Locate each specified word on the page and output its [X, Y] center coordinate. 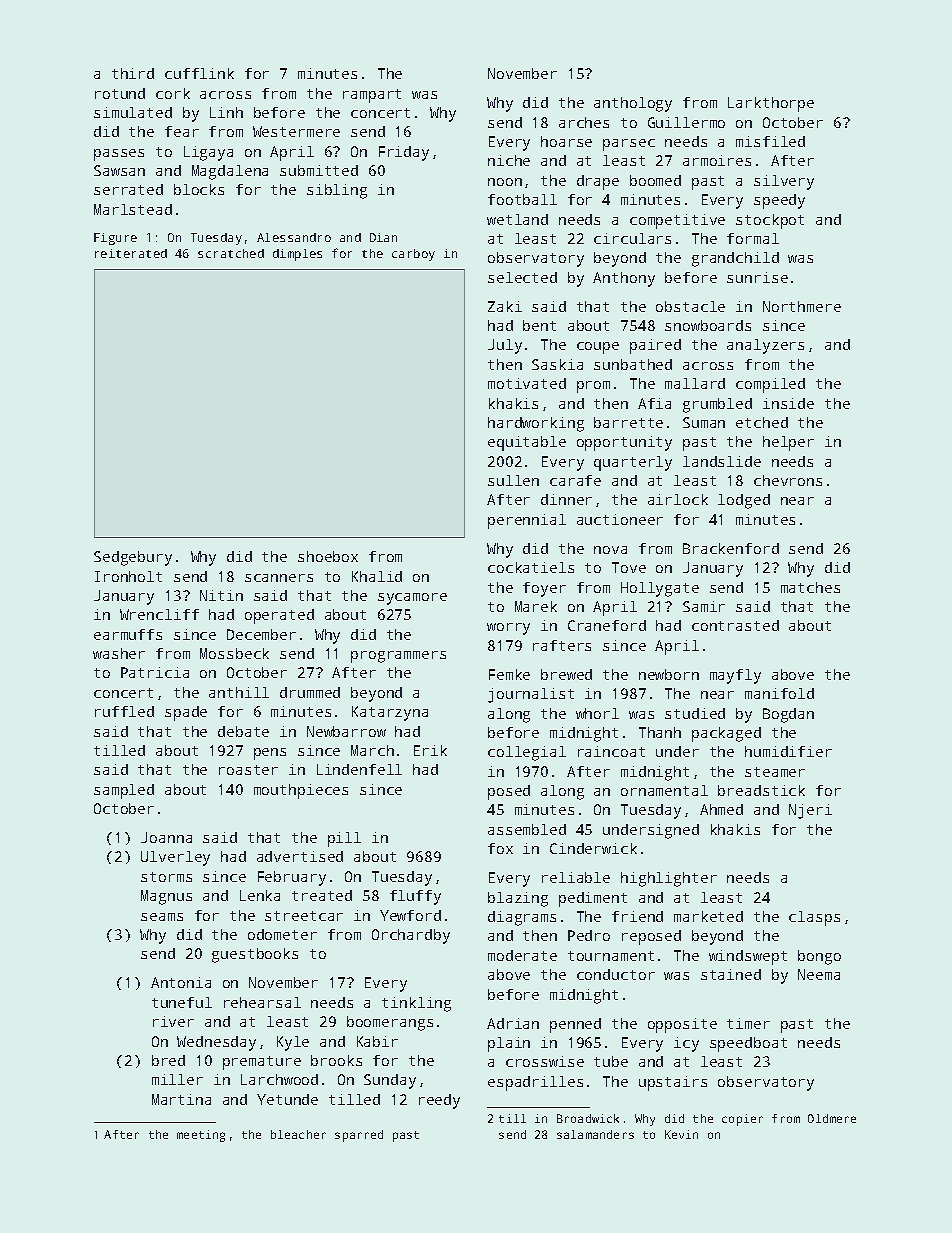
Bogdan [788, 715]
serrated [128, 189]
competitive [677, 221]
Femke [509, 674]
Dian [383, 237]
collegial [527, 753]
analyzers [765, 346]
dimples [297, 255]
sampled [124, 791]
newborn [669, 674]
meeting [201, 1136]
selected [522, 277]
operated [279, 616]
